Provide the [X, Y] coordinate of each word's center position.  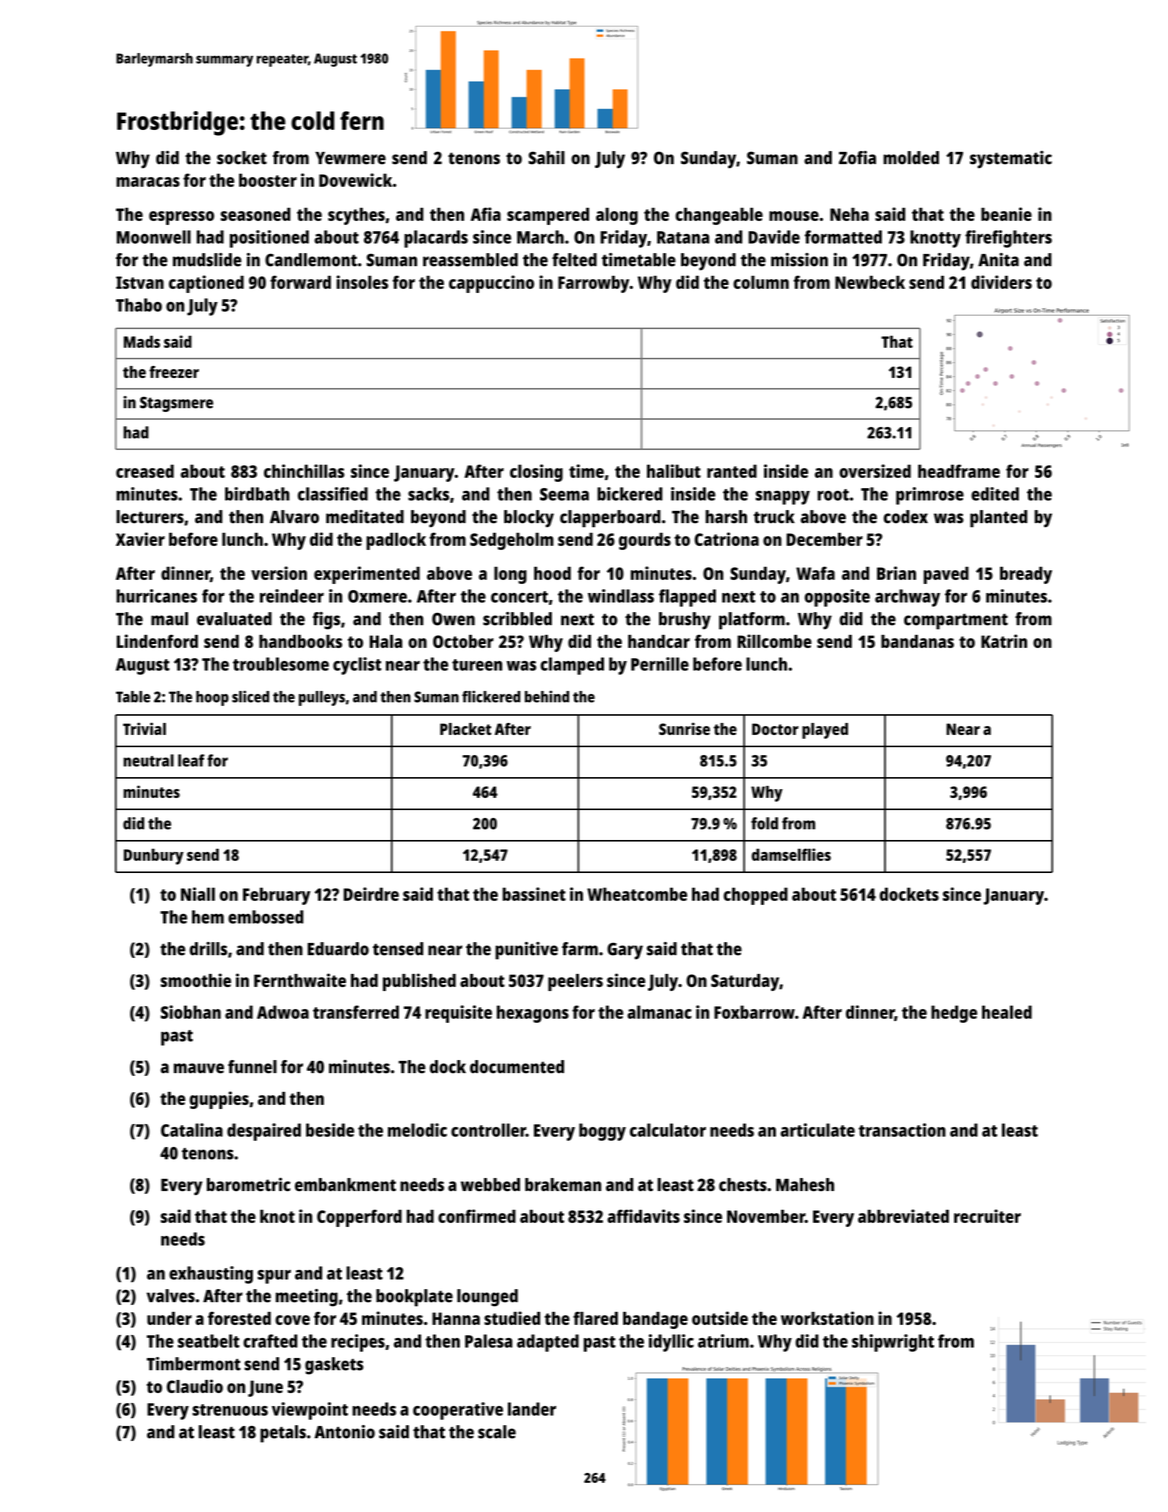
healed [1007, 1012]
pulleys [322, 698]
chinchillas [304, 471]
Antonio [344, 1432]
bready [1026, 575]
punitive [526, 951]
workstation [827, 1318]
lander [532, 1409]
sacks [428, 494]
